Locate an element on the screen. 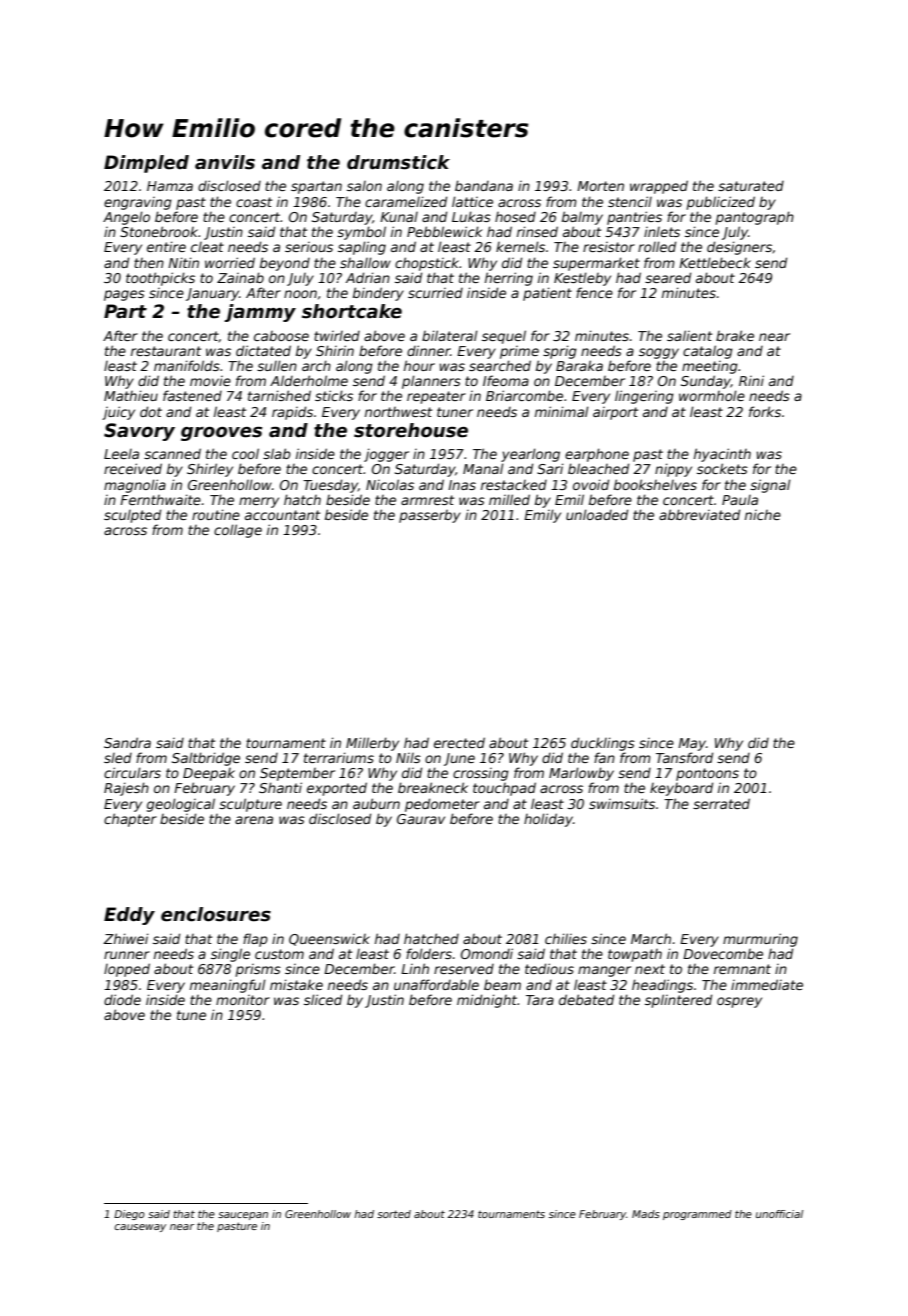 The height and width of the screenshot is (1316, 908). dinner is located at coordinates (428, 350).
